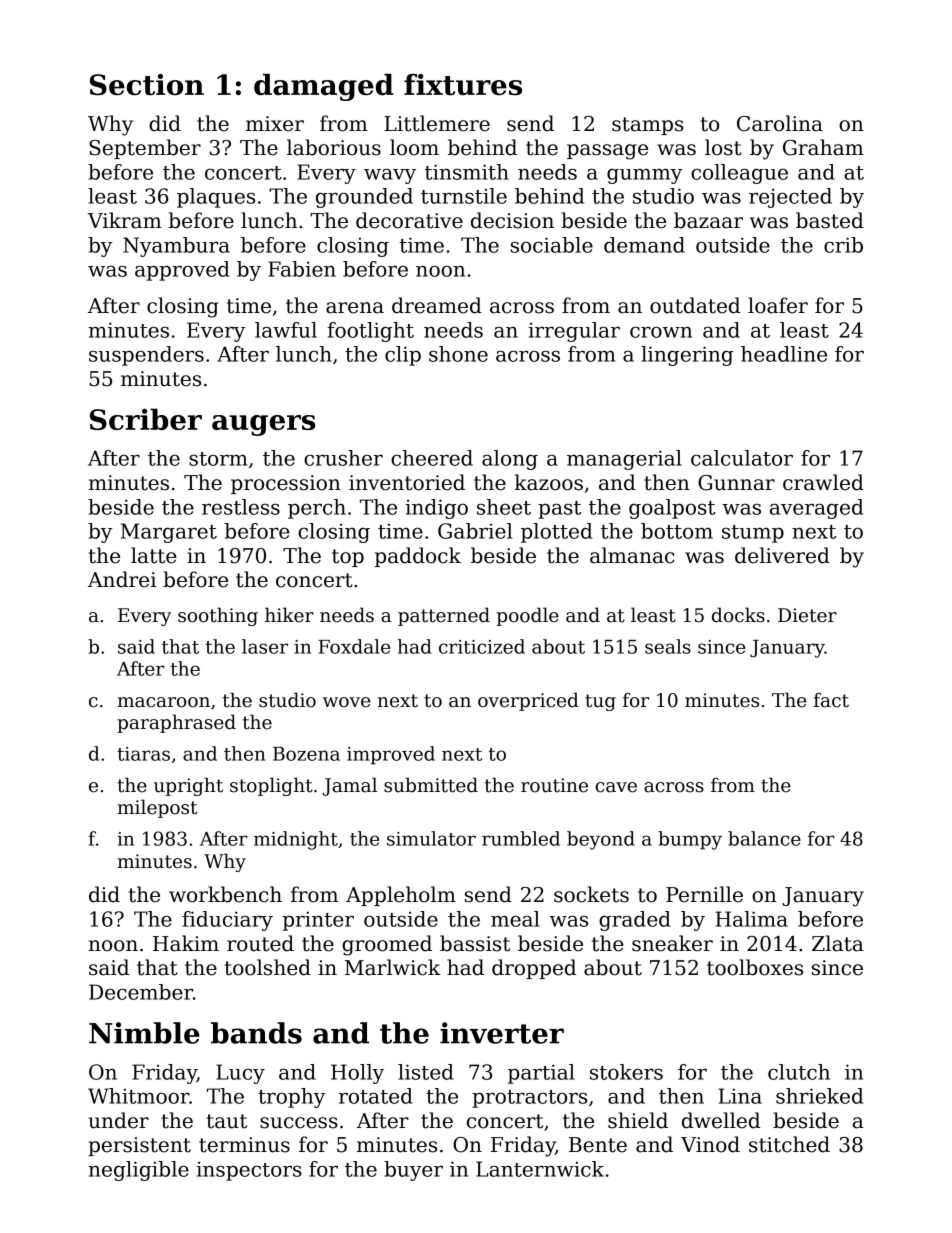  Describe the element at coordinates (188, 786) in the screenshot. I see `upright` at that location.
